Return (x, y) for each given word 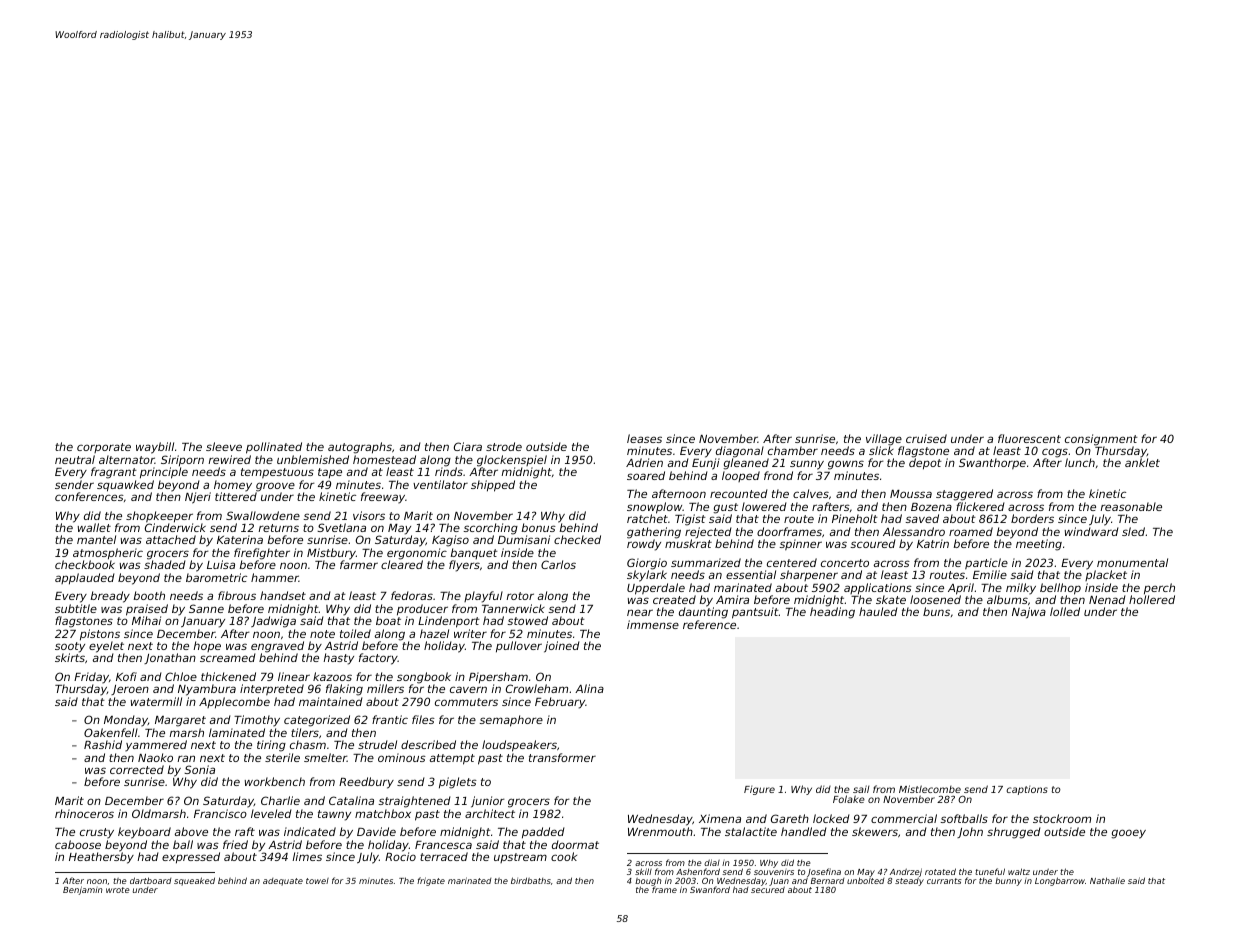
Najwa (1029, 613)
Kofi (126, 676)
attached (171, 539)
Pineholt (855, 518)
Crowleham (537, 688)
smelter (325, 757)
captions (1027, 790)
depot (925, 464)
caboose (78, 844)
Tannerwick (513, 608)
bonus (539, 527)
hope (207, 646)
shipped (493, 486)
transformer (562, 757)
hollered (1152, 599)
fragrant (114, 473)
